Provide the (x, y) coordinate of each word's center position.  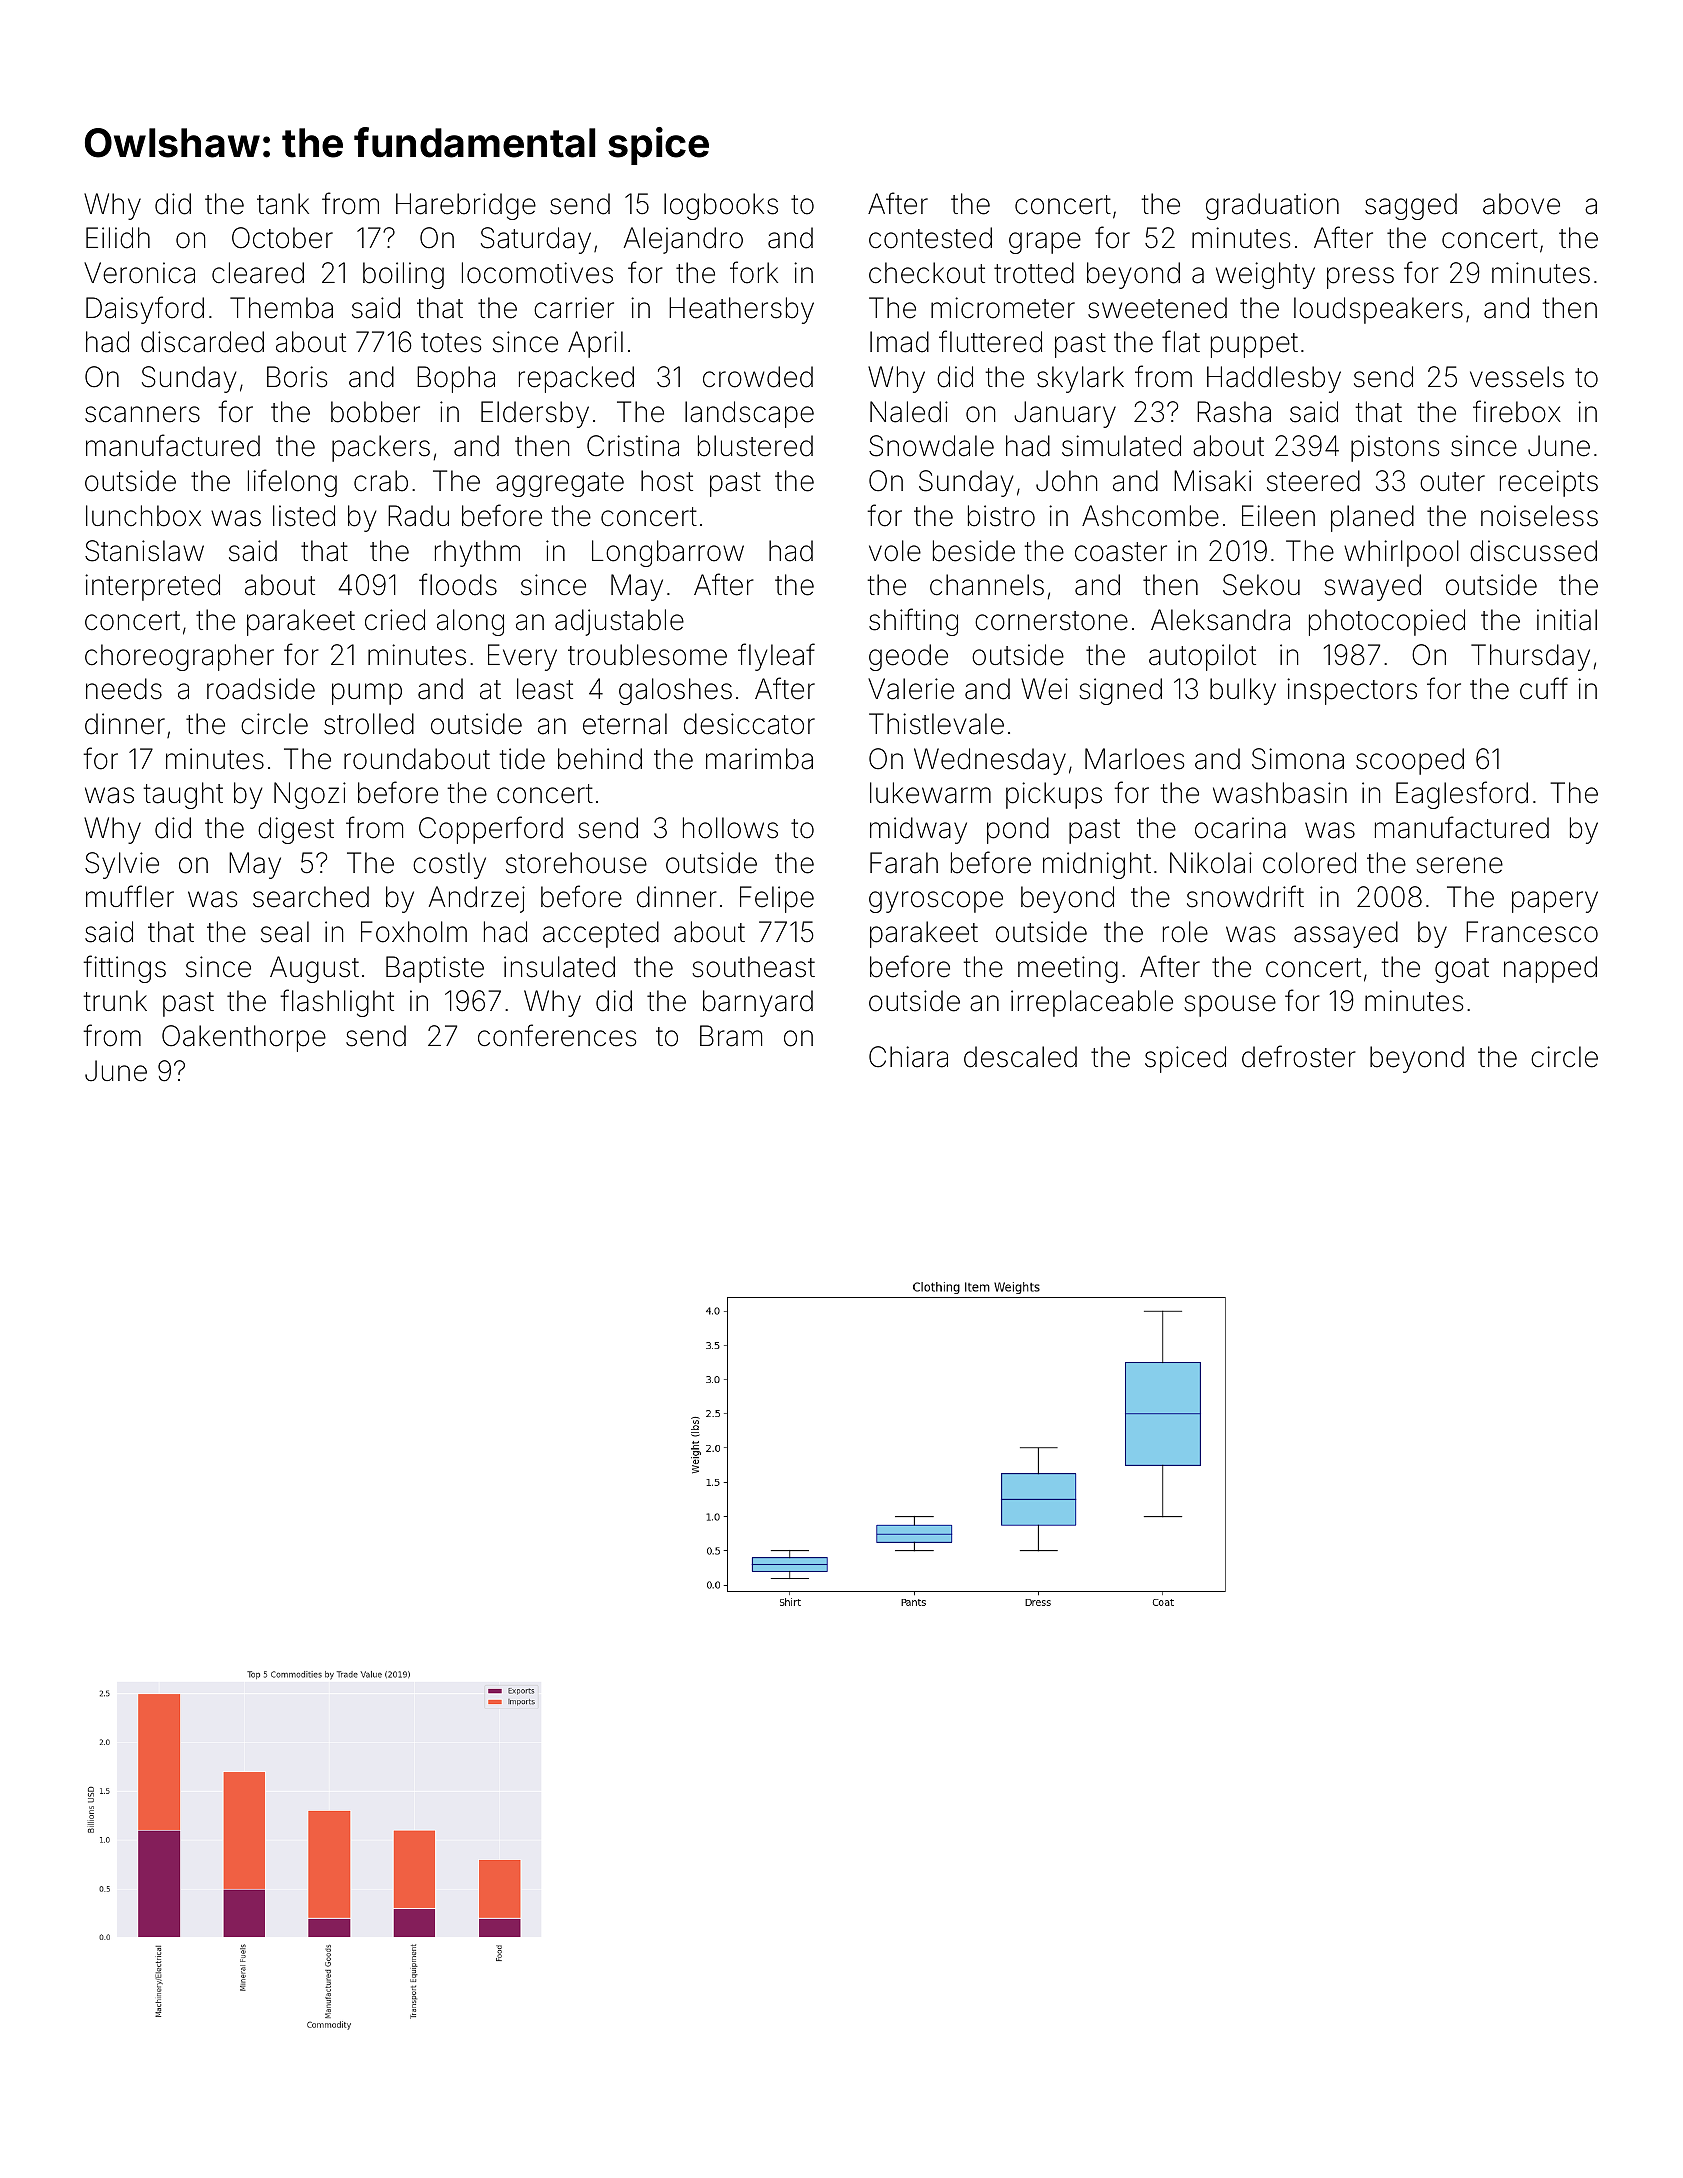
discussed (1533, 551)
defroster (1299, 1056)
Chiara (908, 1057)
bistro (1001, 516)
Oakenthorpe (244, 1038)
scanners (142, 414)
